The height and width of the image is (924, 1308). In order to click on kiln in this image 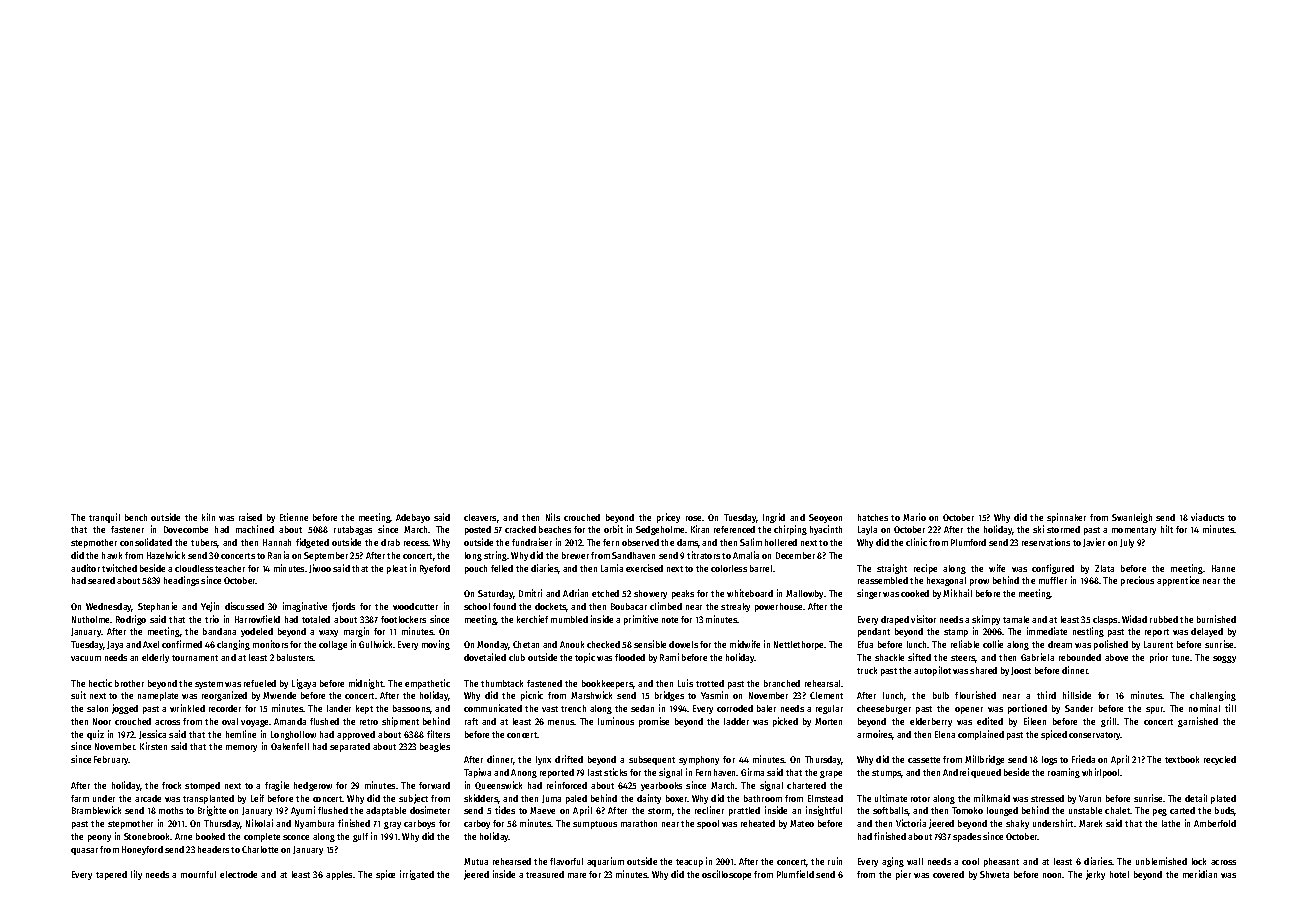, I will do `click(208, 517)`.
